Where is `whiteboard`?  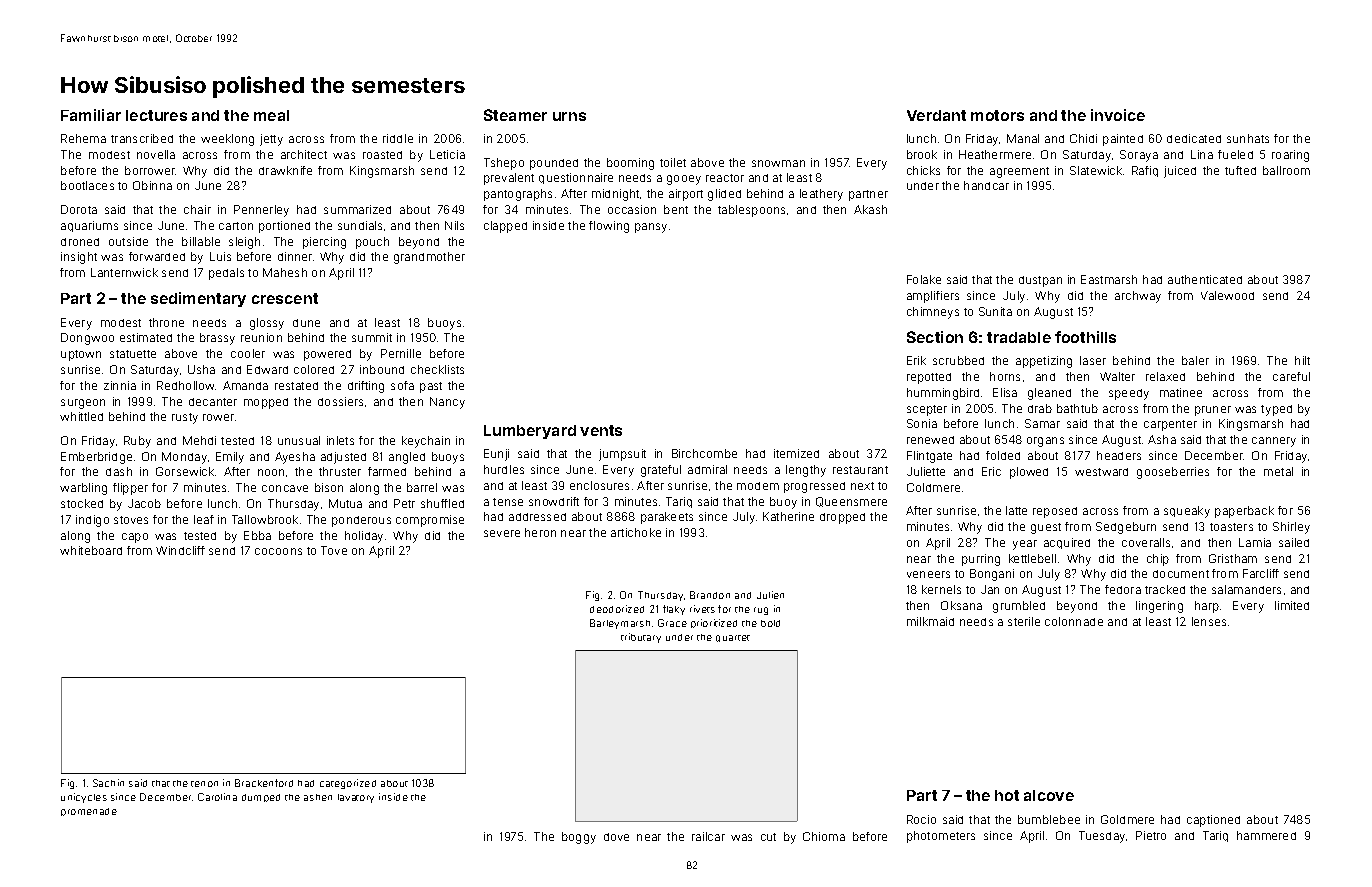
whiteboard is located at coordinates (91, 550).
